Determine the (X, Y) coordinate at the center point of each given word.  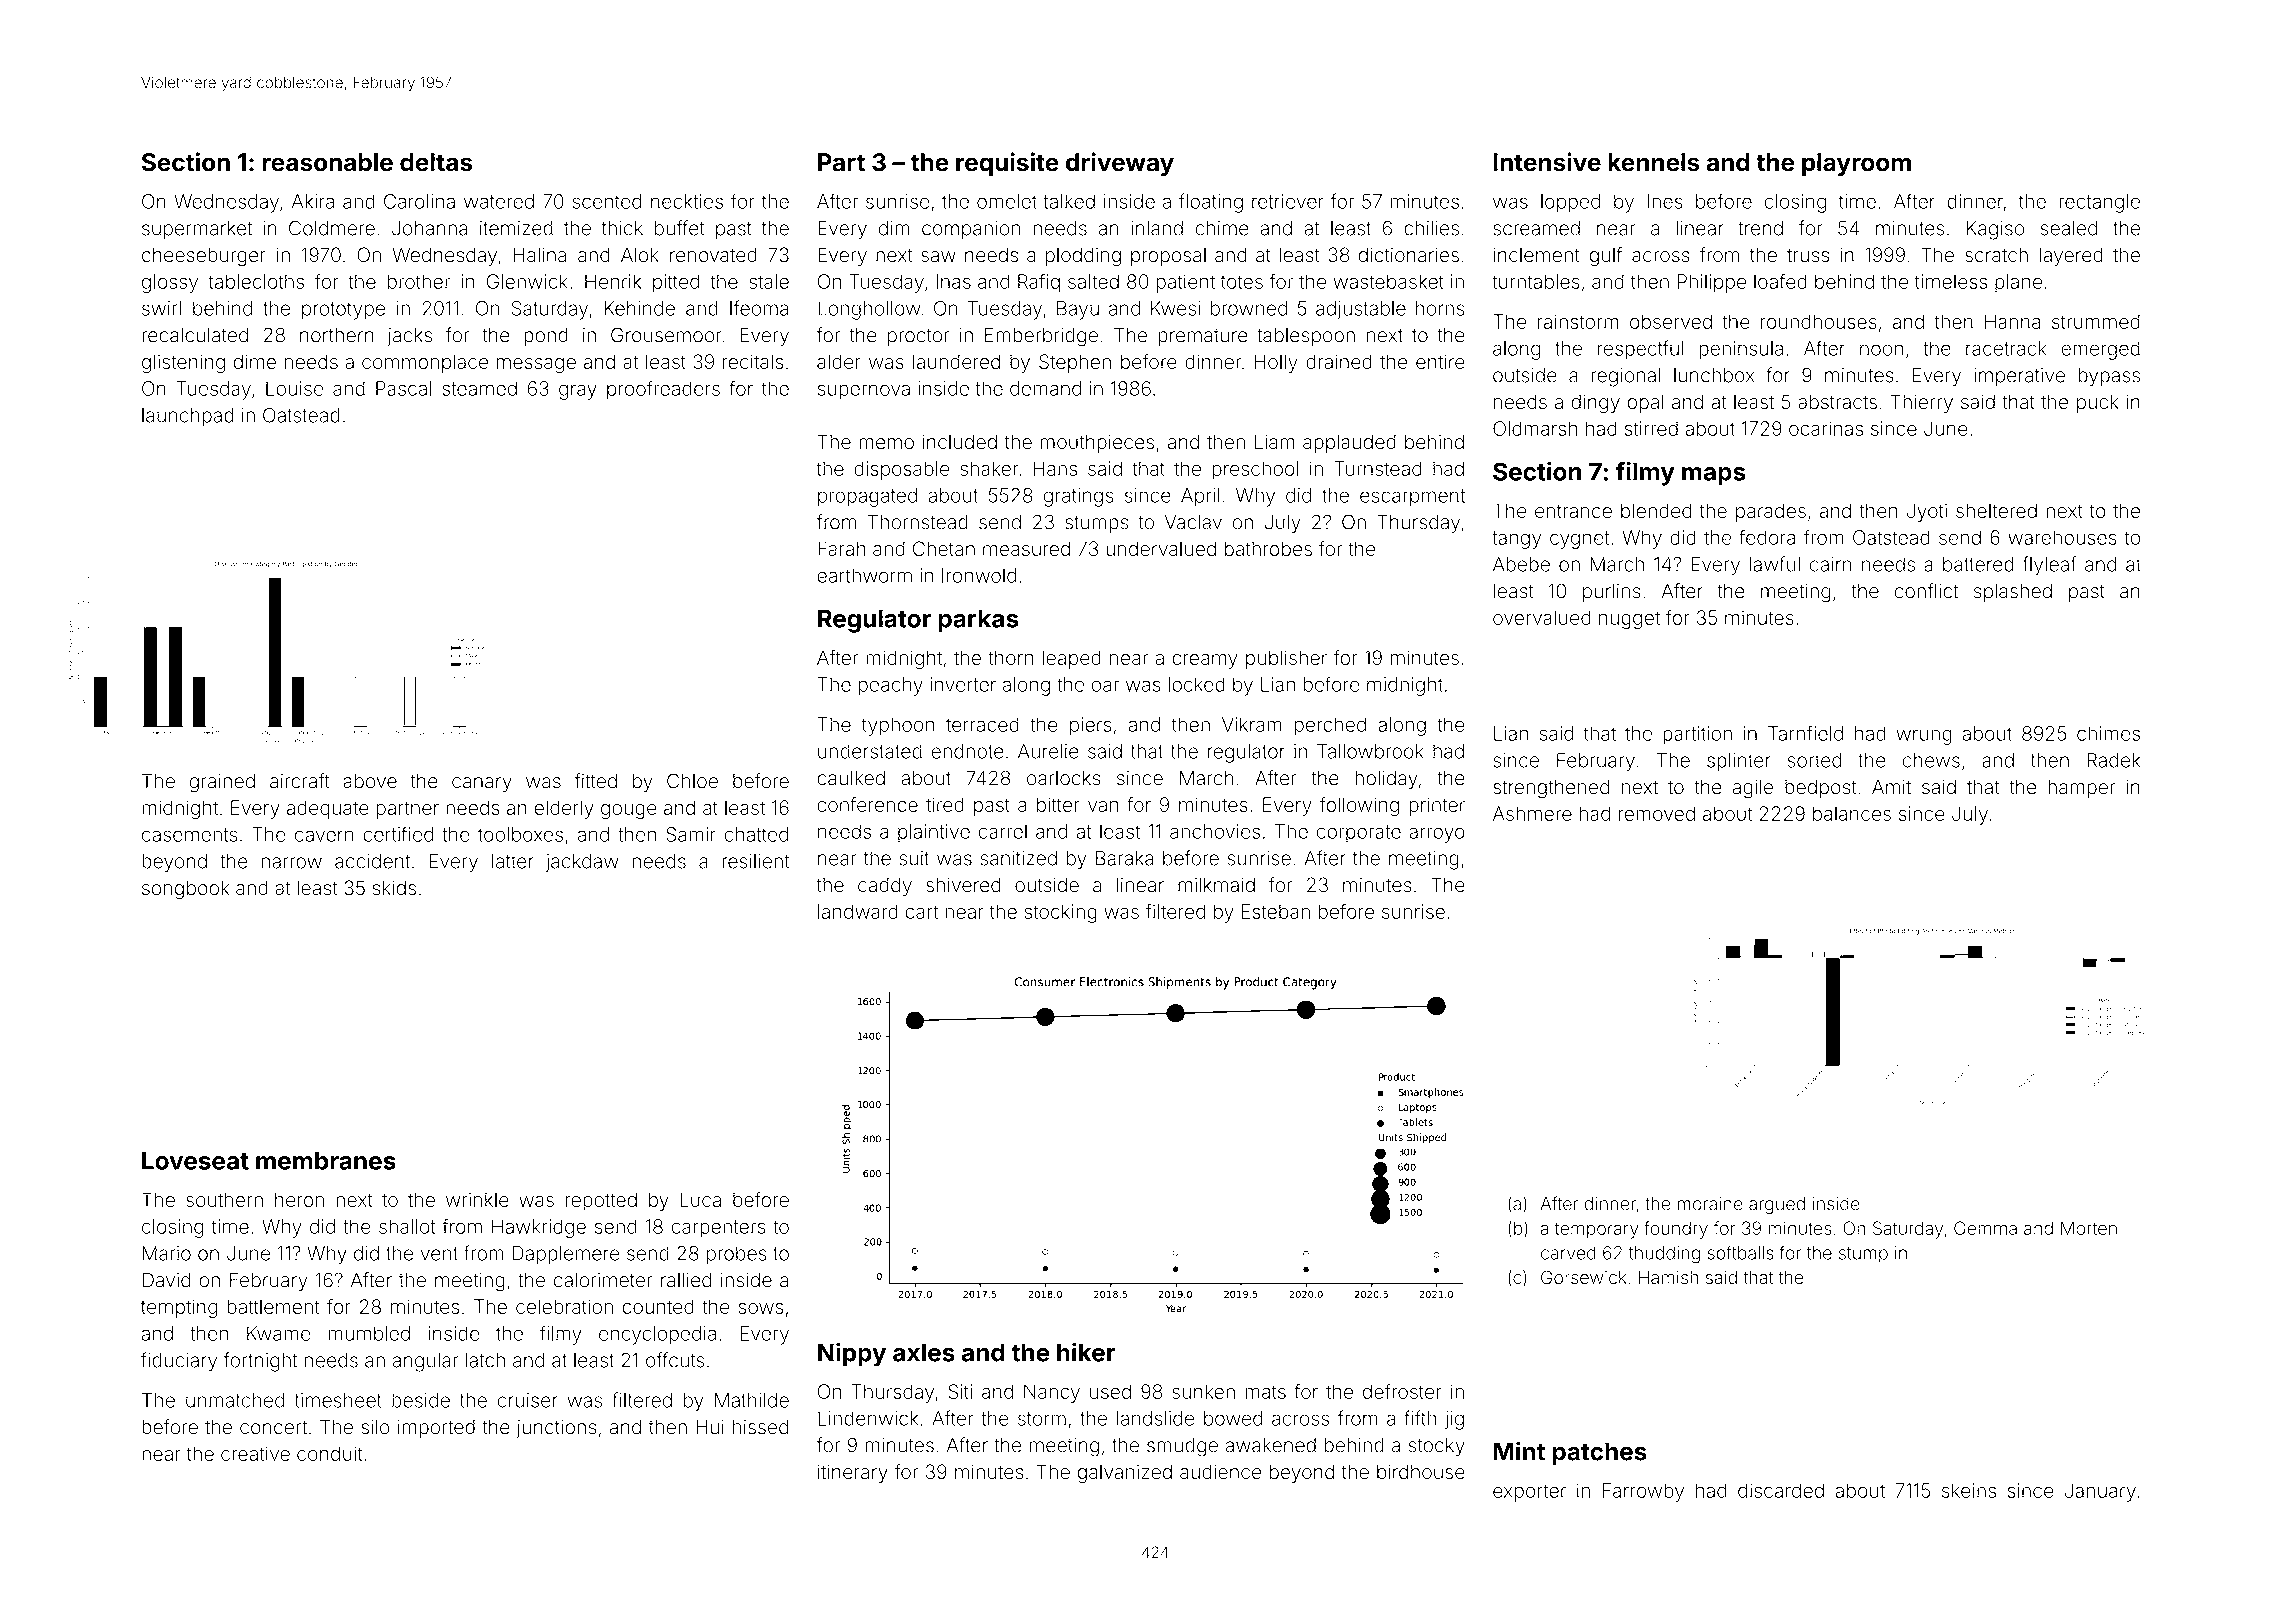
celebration (564, 1306)
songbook (185, 890)
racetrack (2006, 348)
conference (867, 804)
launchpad (188, 417)
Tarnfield (1805, 733)
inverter (963, 684)
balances (1852, 813)
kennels (1654, 162)
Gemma (1985, 1228)
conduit (330, 1453)
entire (1440, 361)
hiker (1086, 1352)
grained (222, 783)
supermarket (197, 230)
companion (971, 230)
